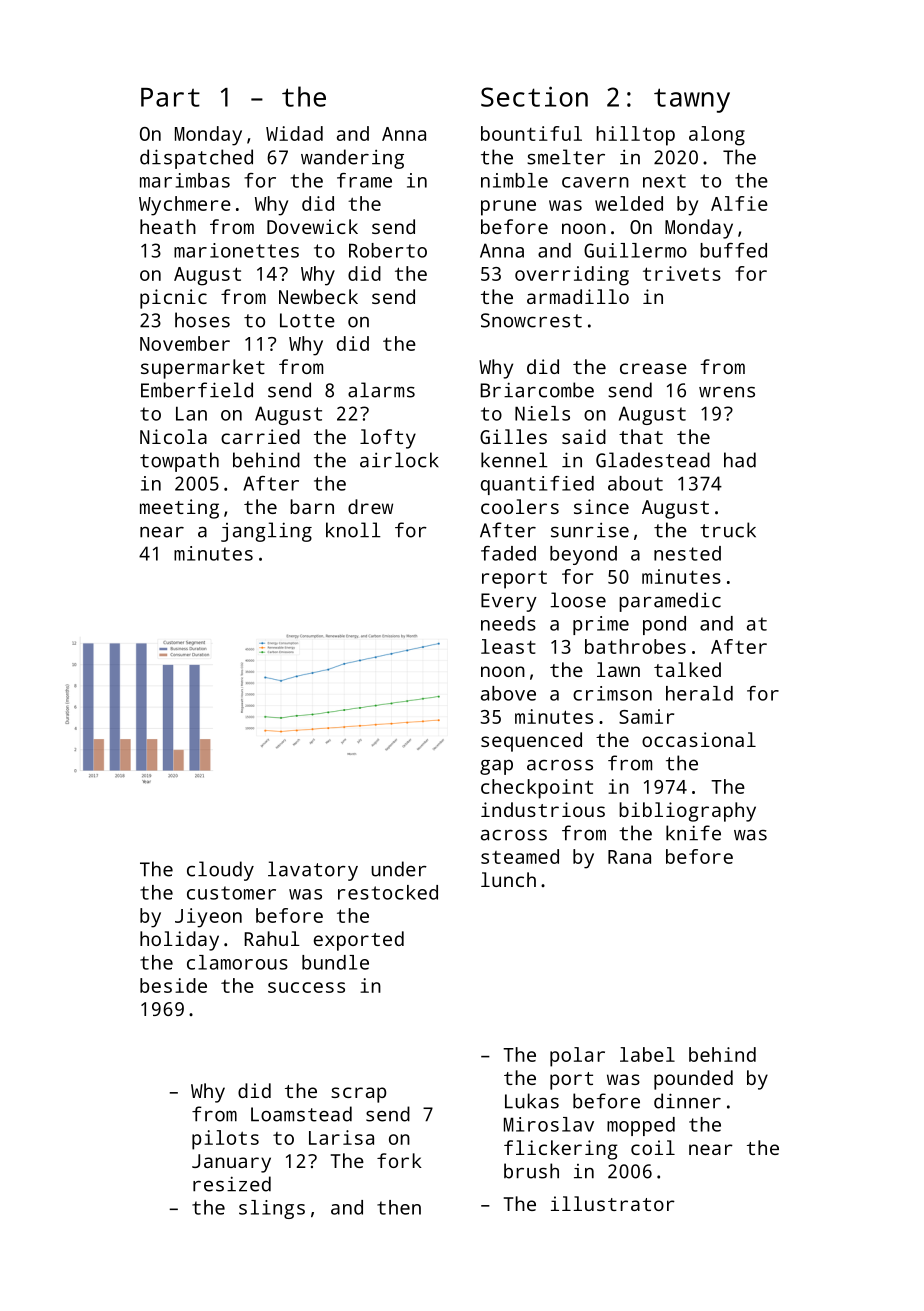 The width and height of the screenshot is (924, 1311). Describe the element at coordinates (225, 1140) in the screenshot. I see `pilots` at that location.
